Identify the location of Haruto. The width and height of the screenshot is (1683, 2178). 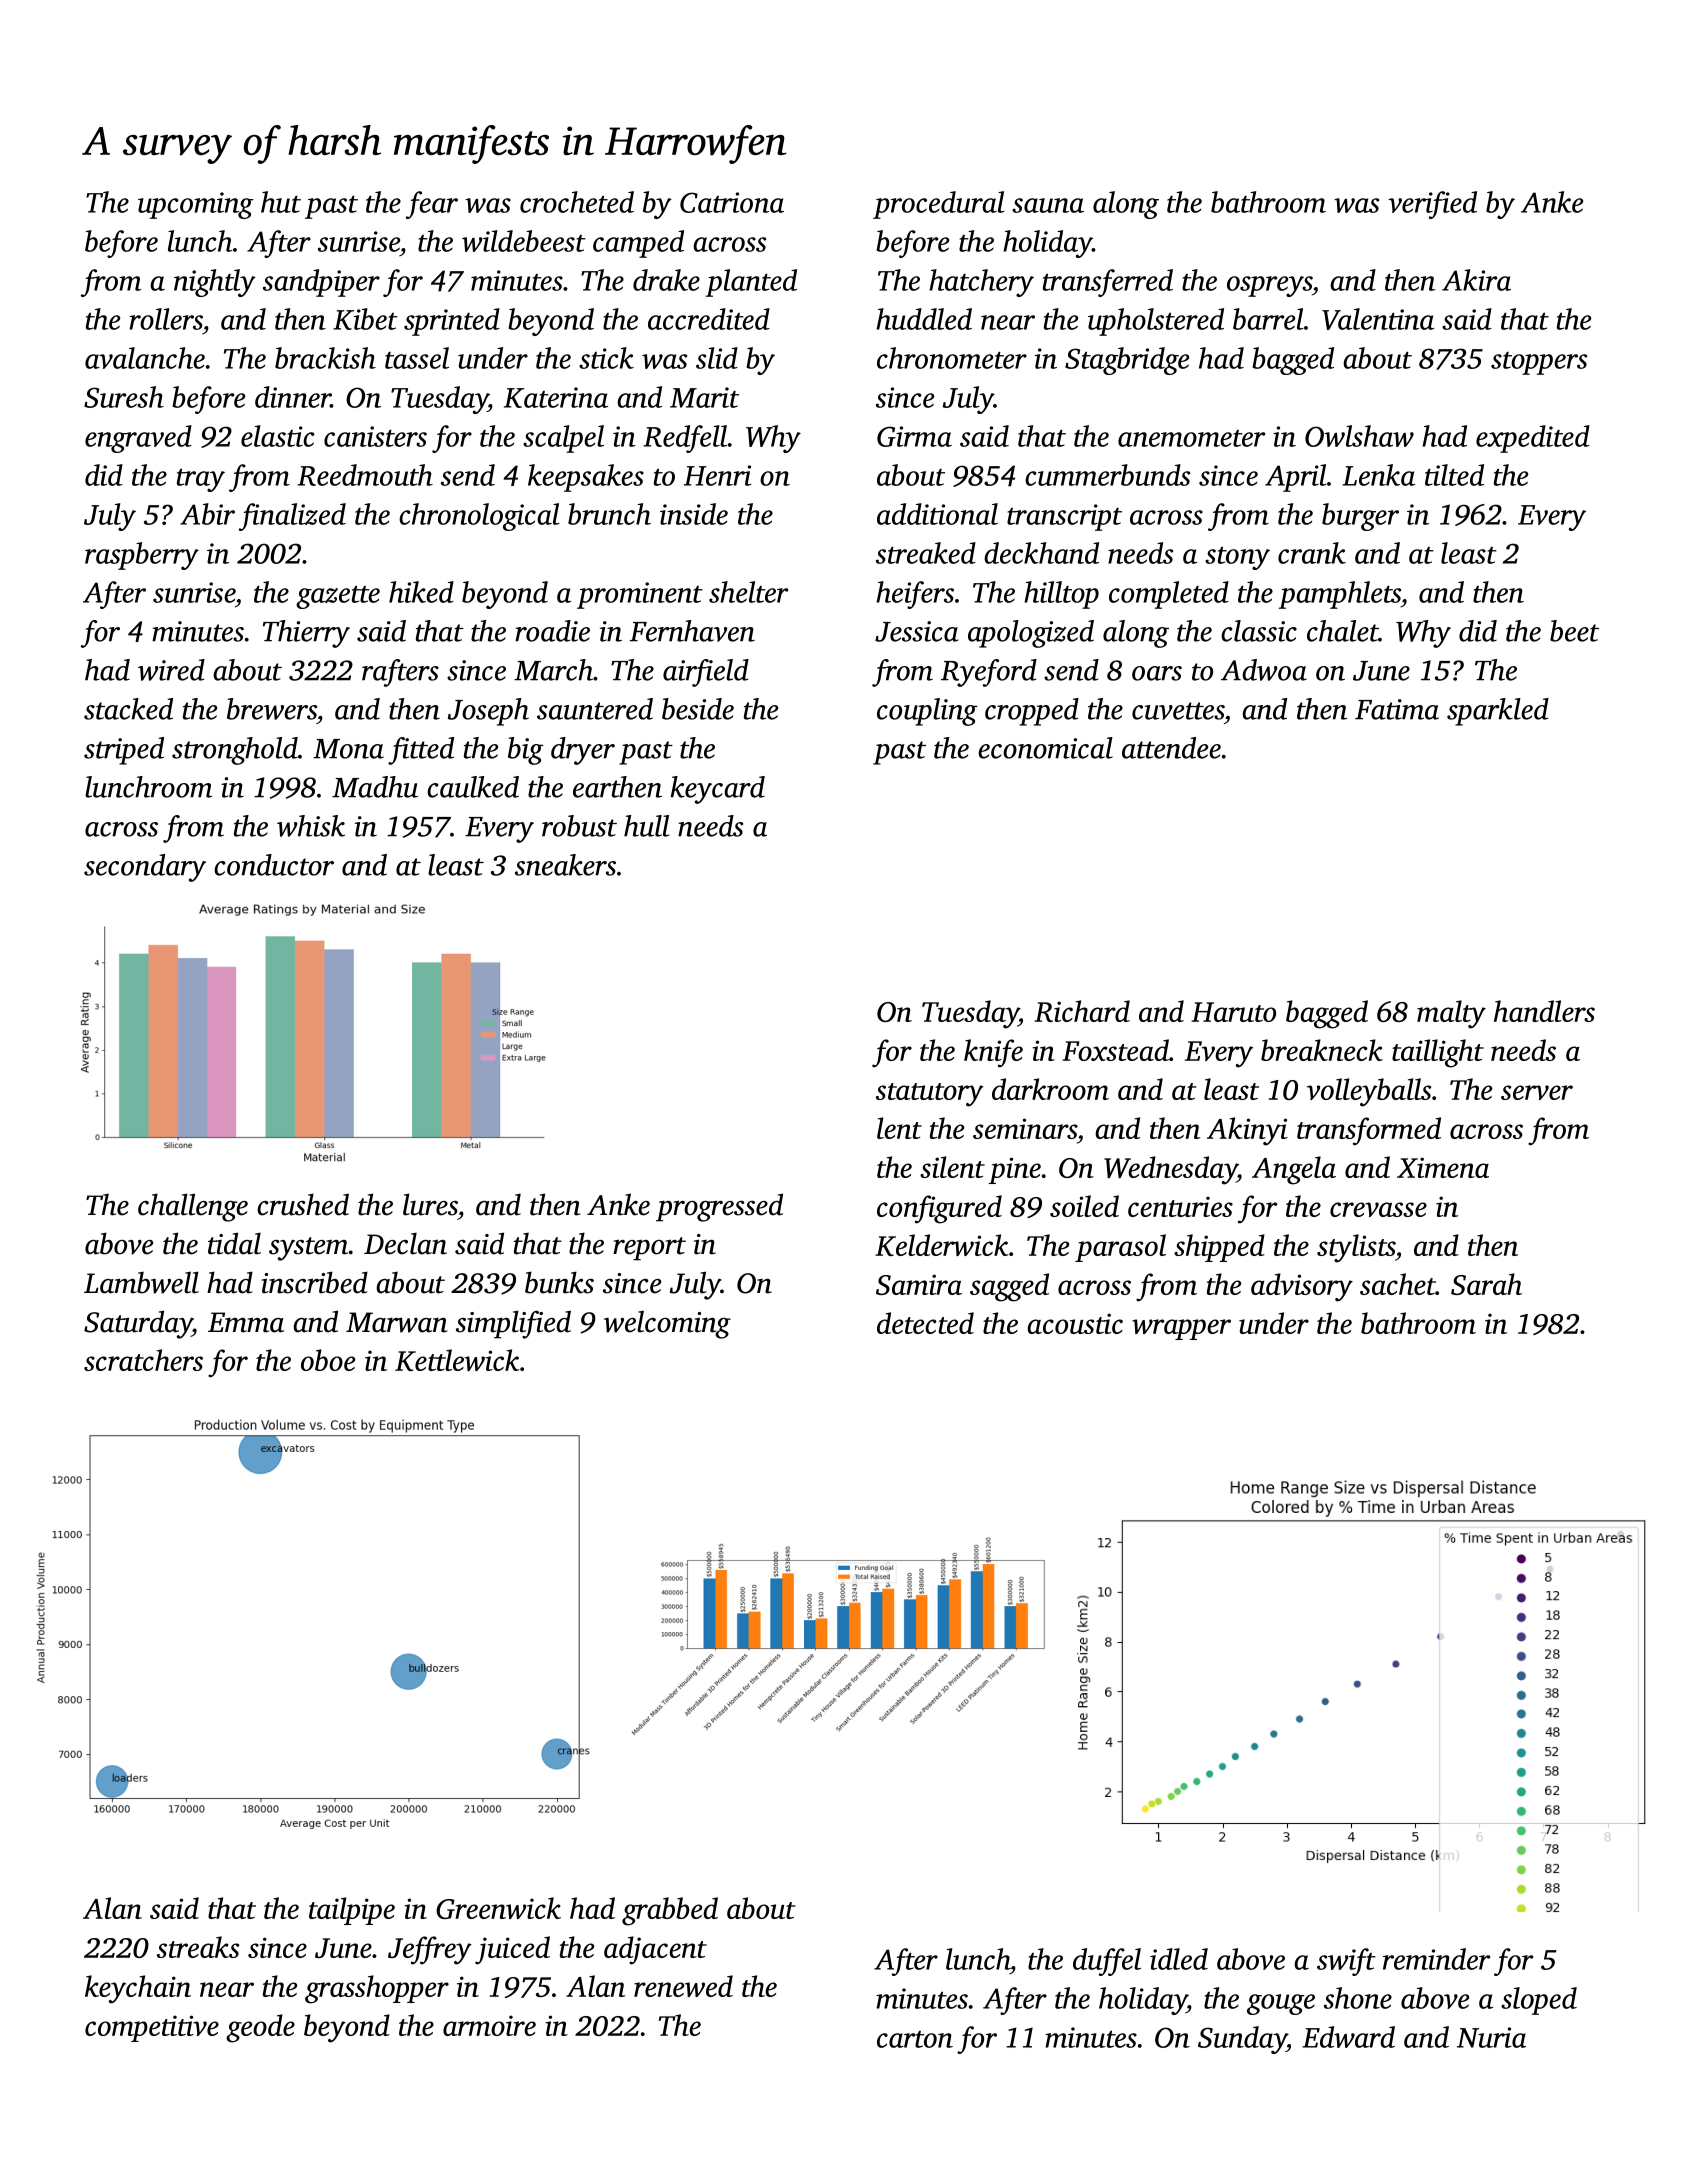
(1233, 1012).
